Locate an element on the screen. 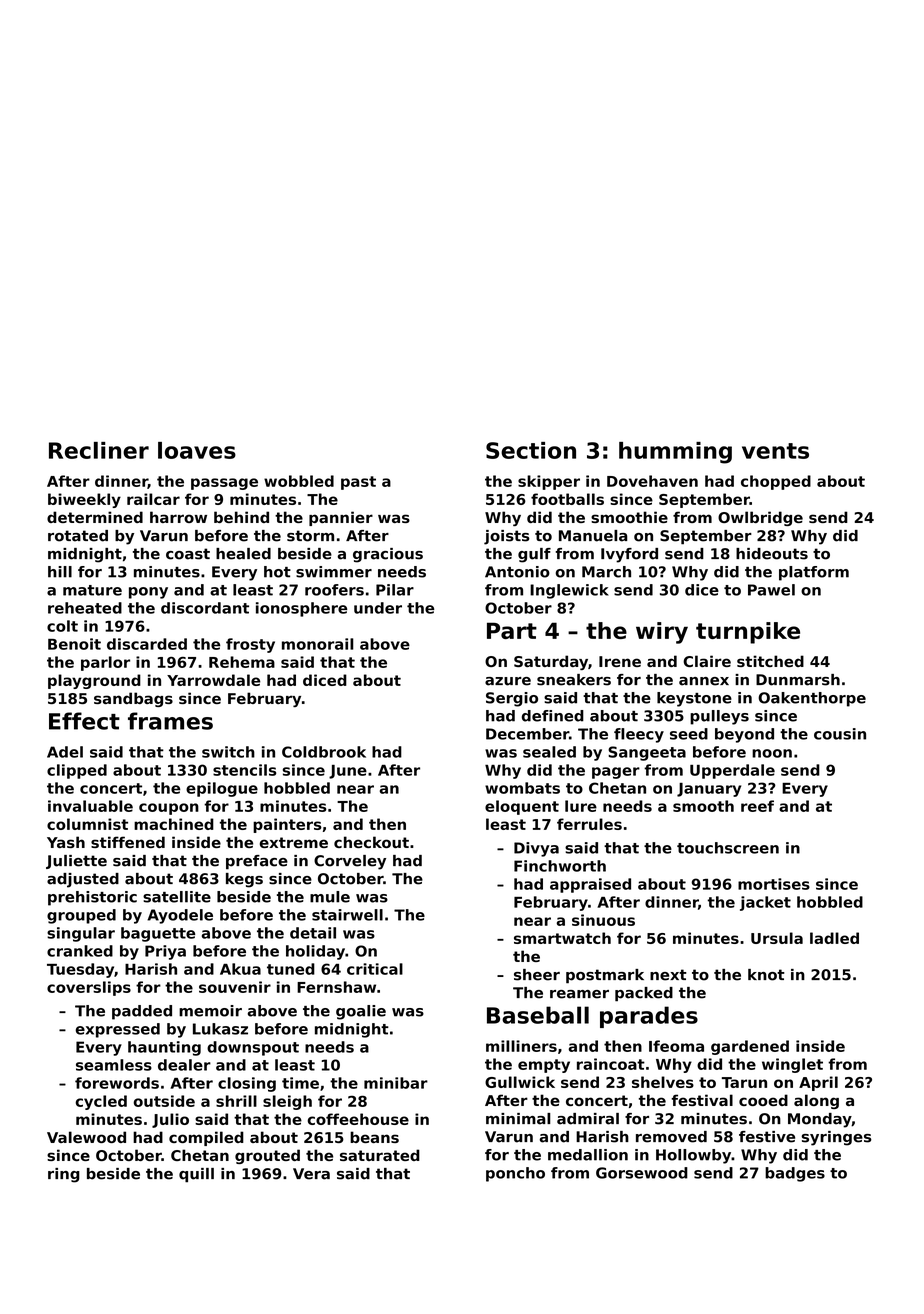 The width and height of the screenshot is (924, 1314). Section is located at coordinates (531, 450).
